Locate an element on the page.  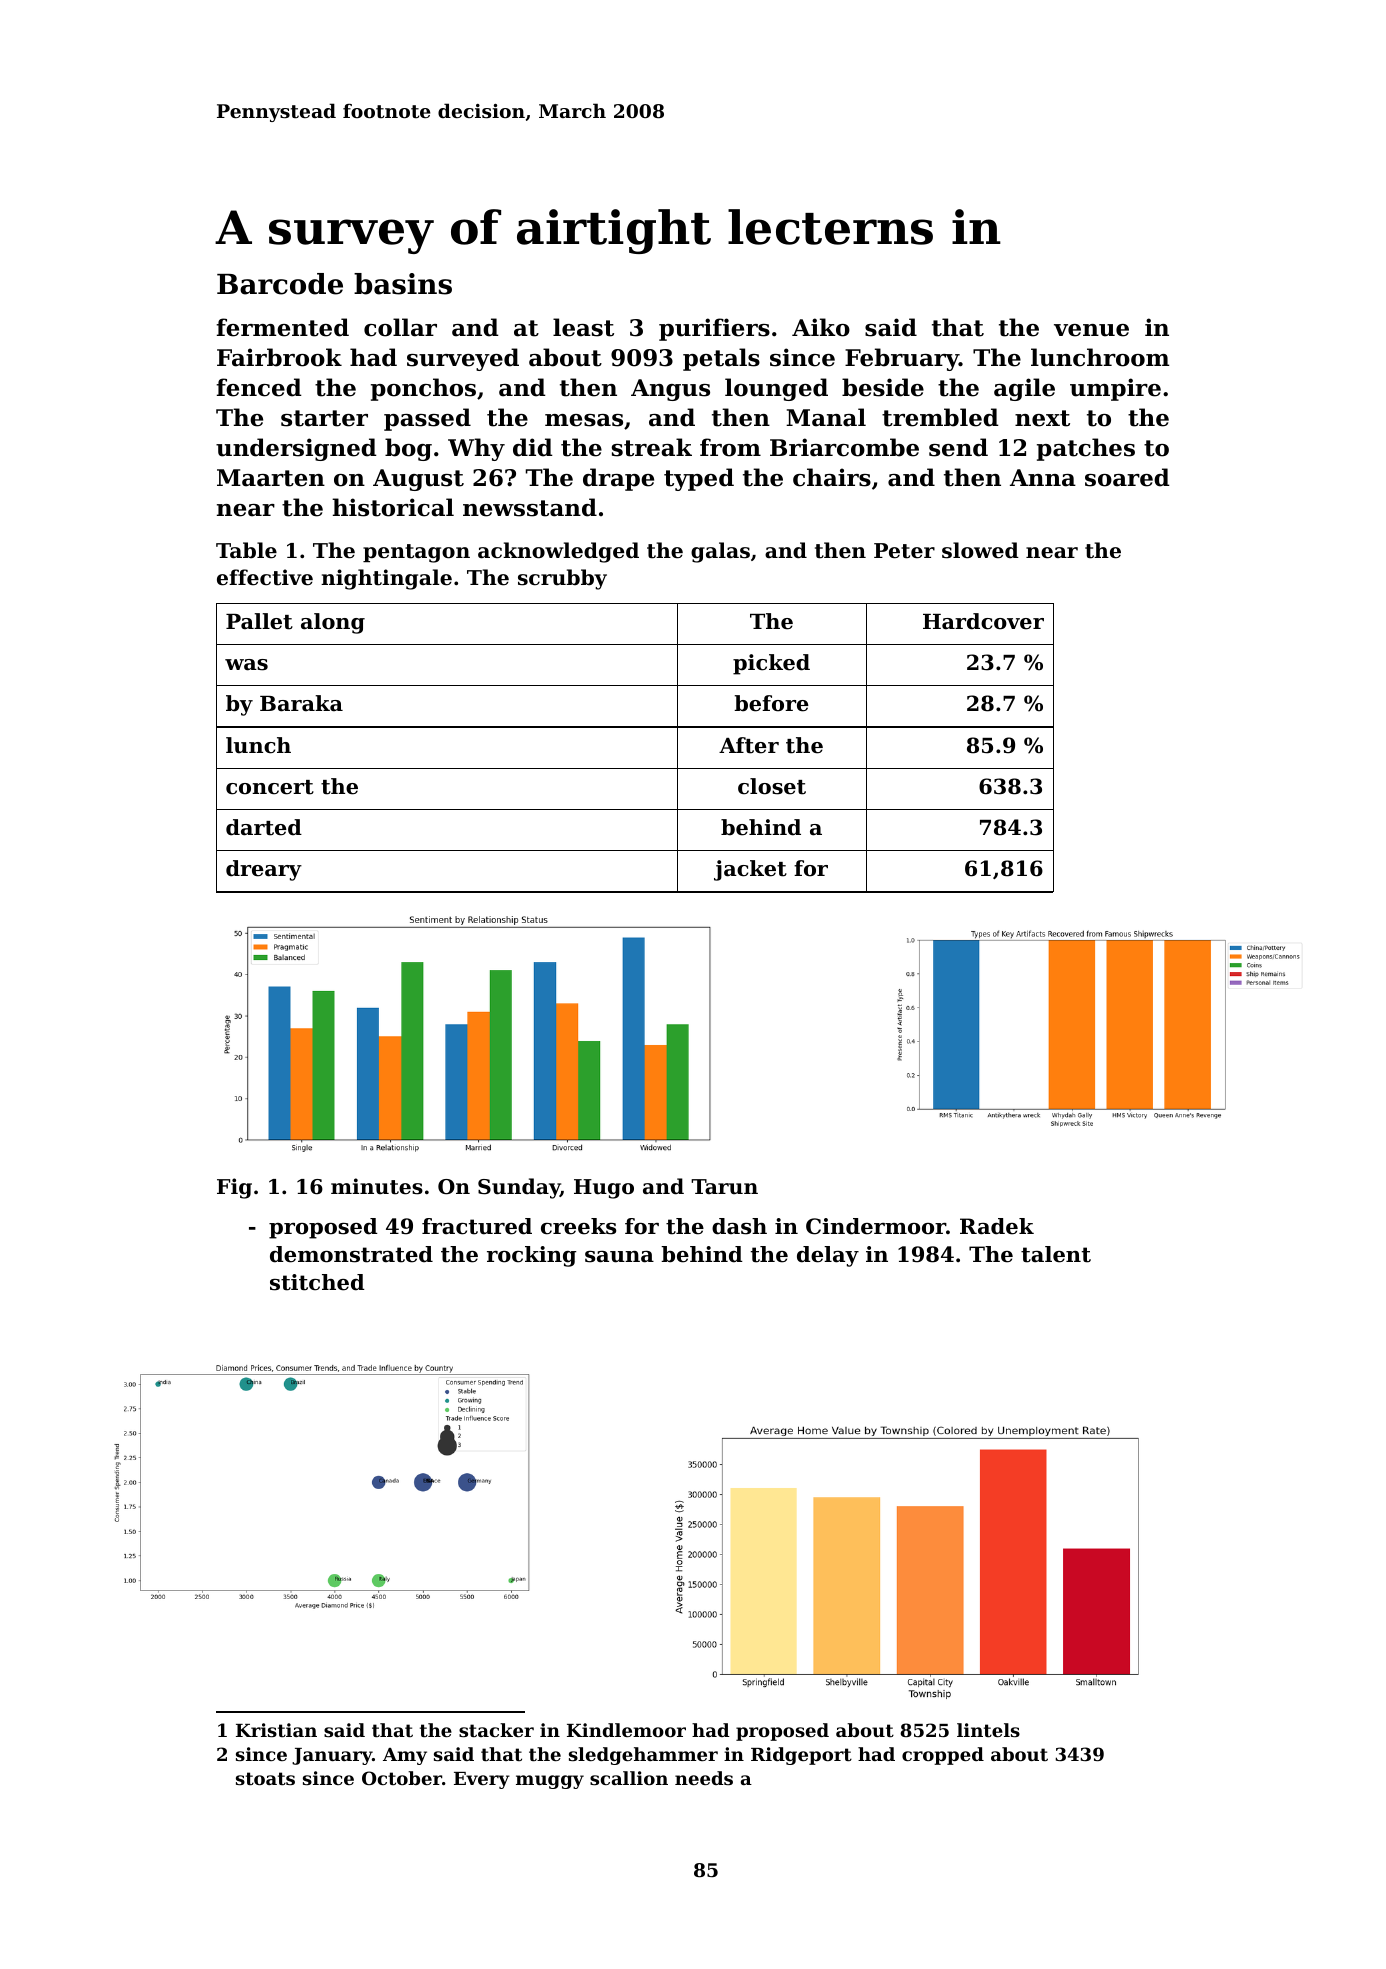
closet is located at coordinates (772, 786).
